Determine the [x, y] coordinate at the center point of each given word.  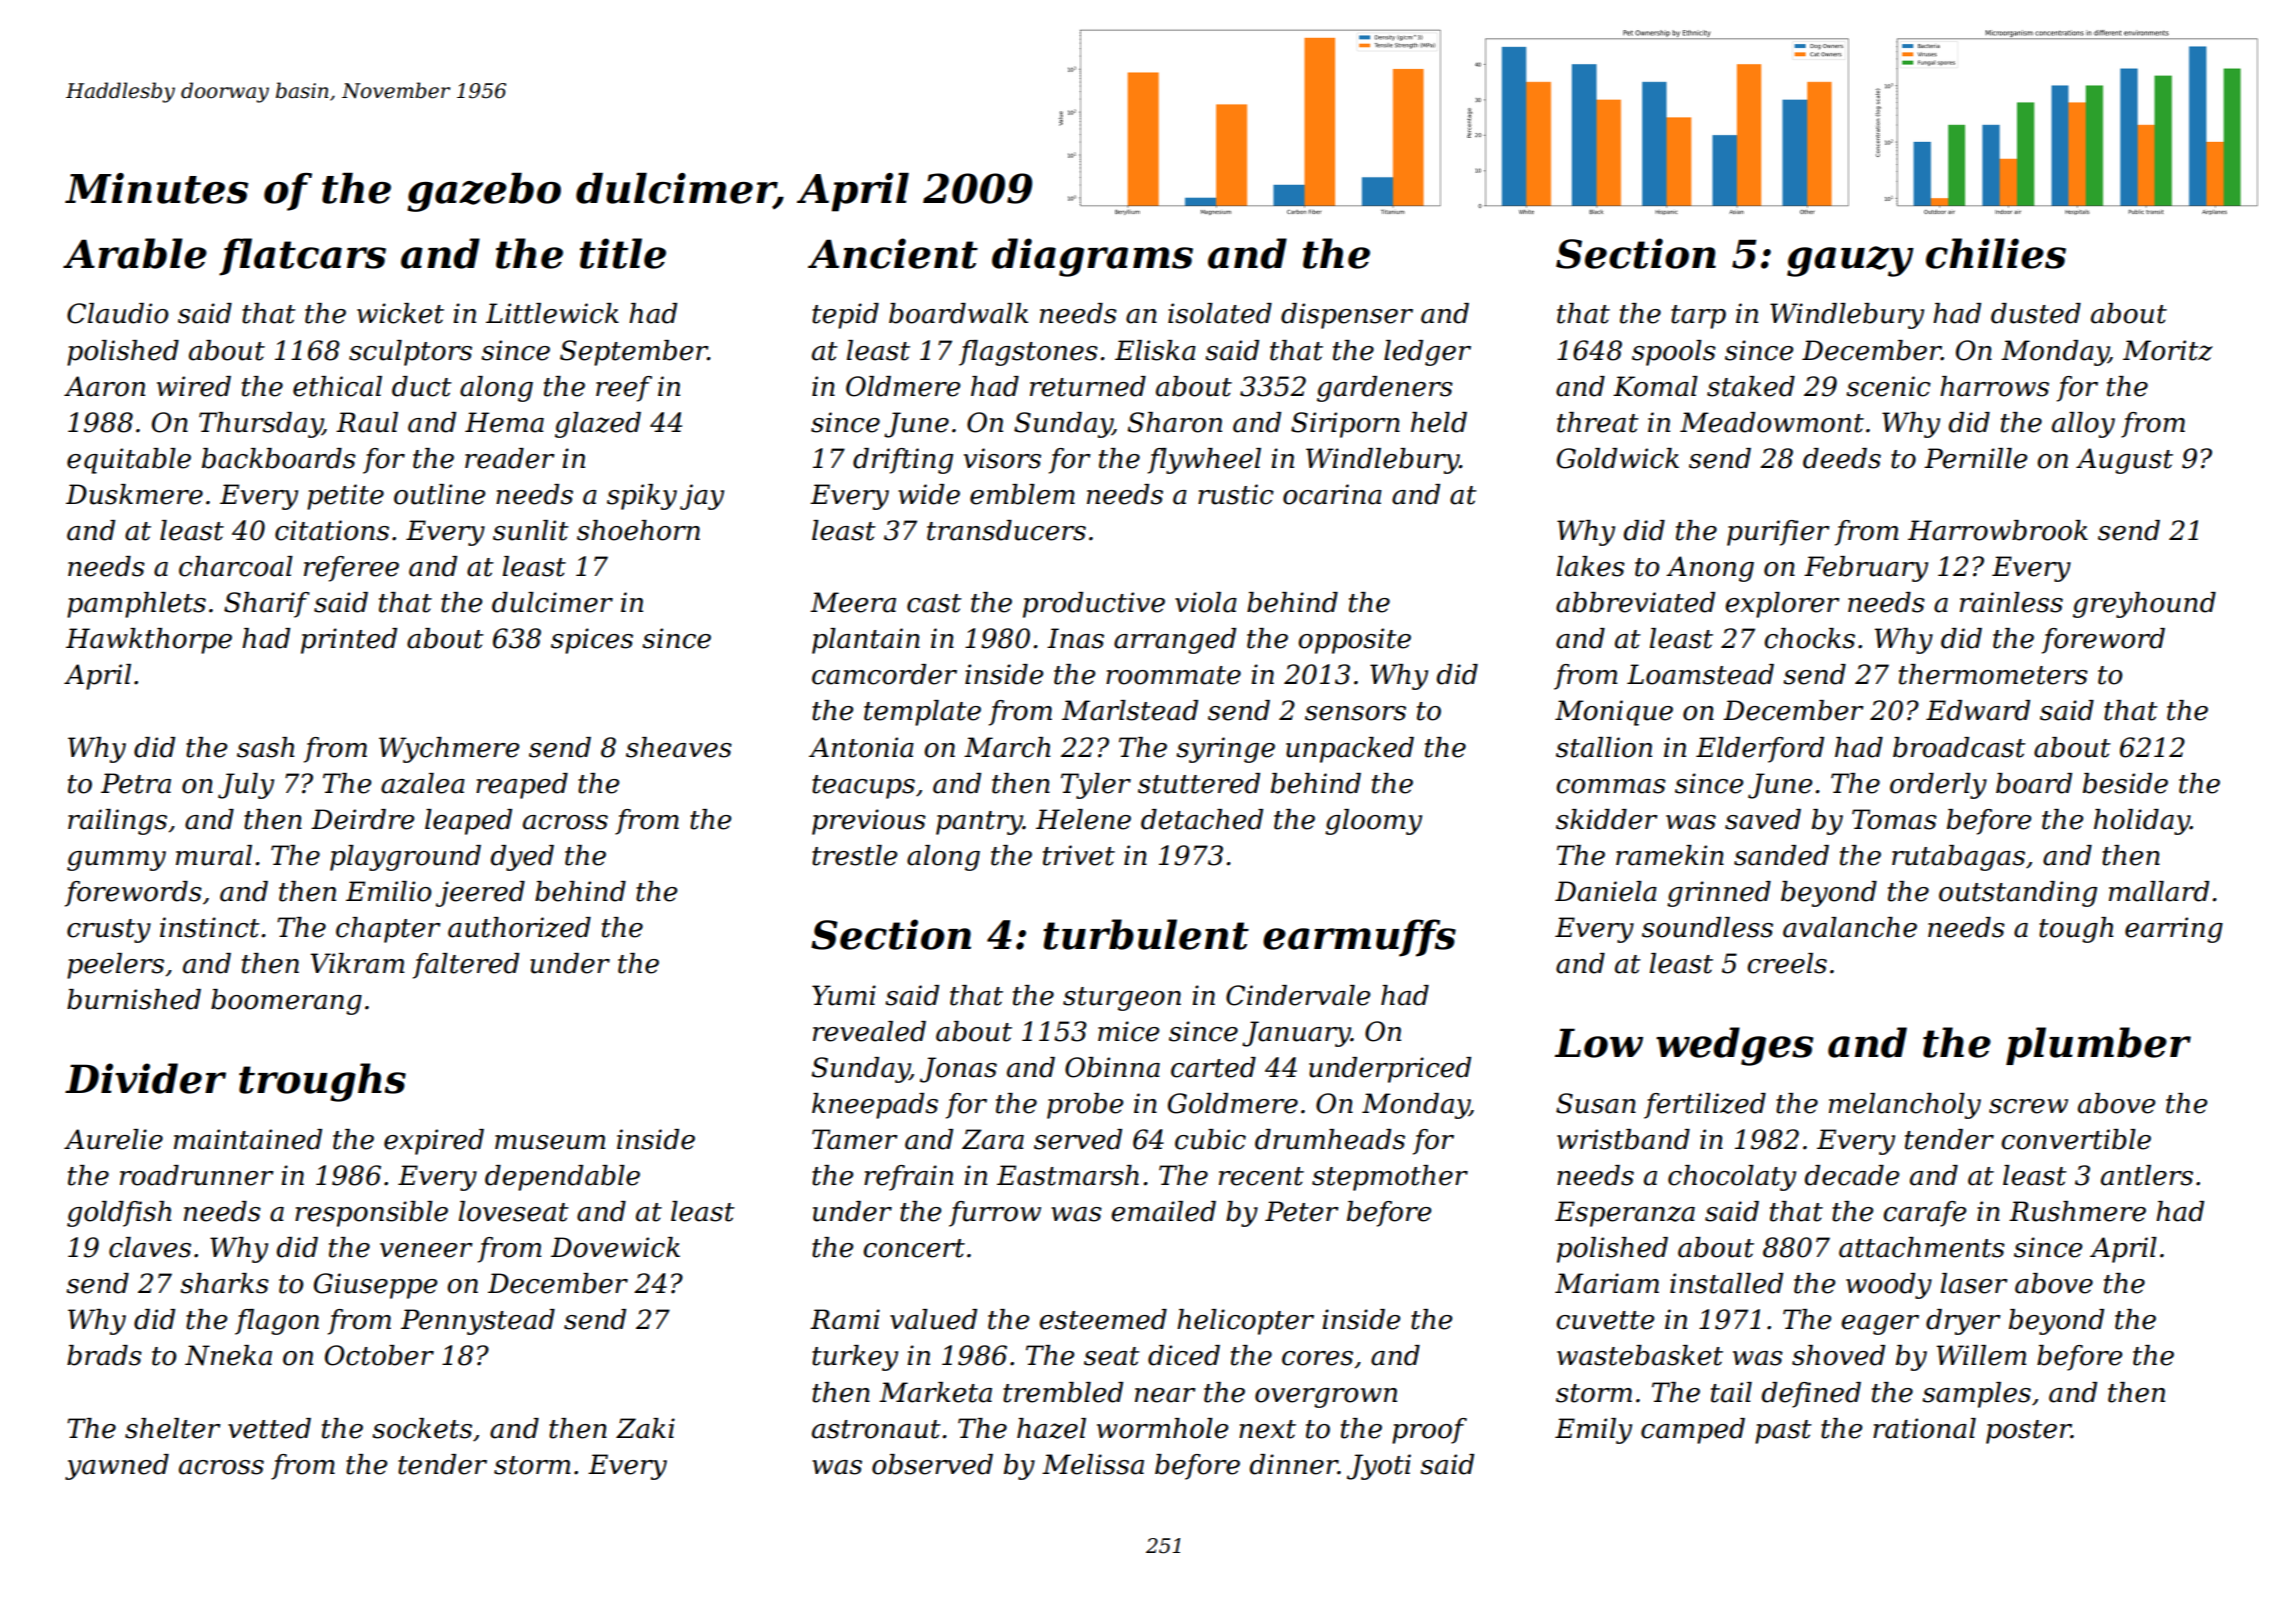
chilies [1996, 253]
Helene [1083, 819]
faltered [466, 966]
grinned [1719, 894]
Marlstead [1130, 710]
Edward [1978, 710]
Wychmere [449, 750]
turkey [855, 1358]
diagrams [1092, 257]
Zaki [645, 1428]
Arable [135, 253]
